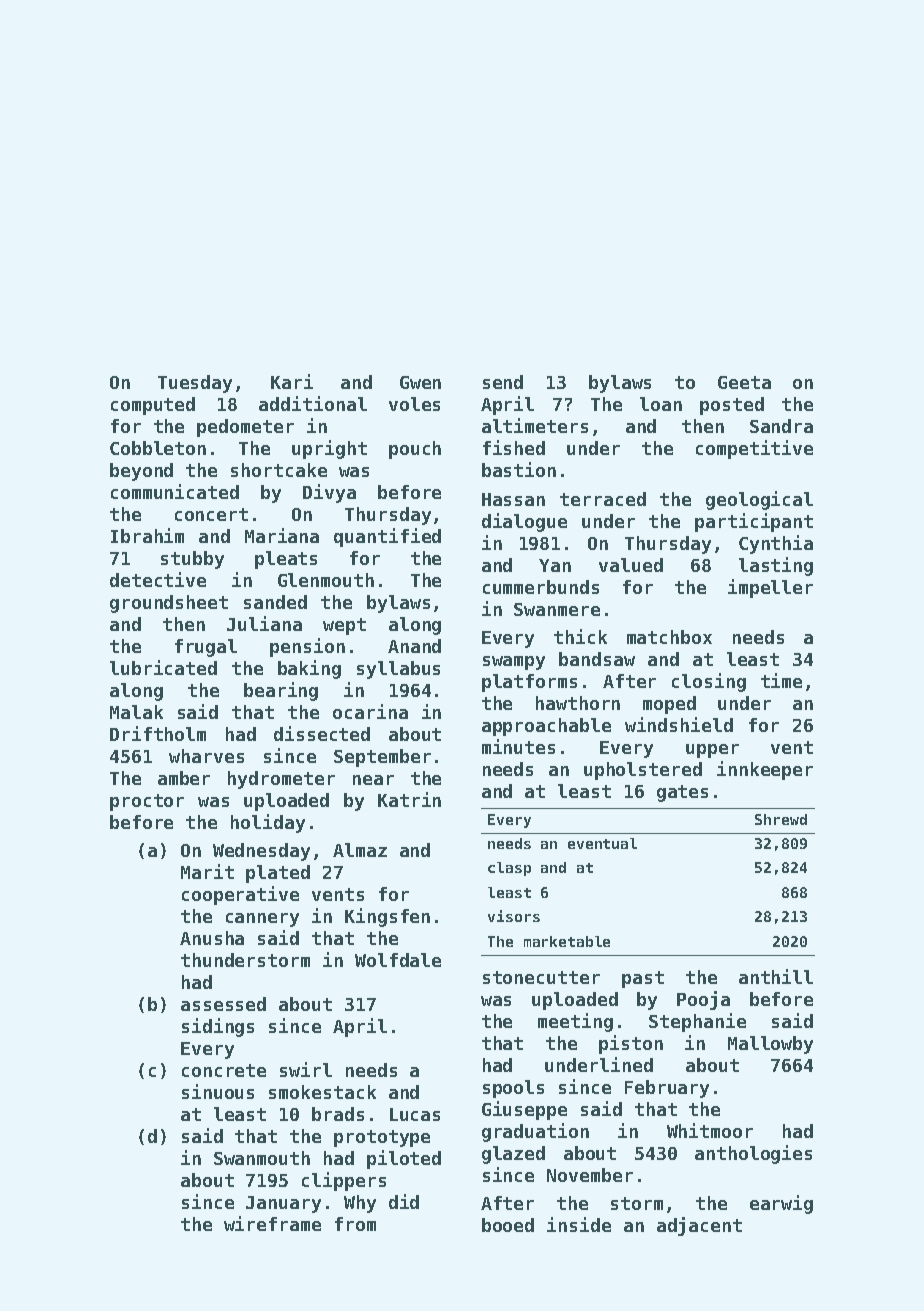  What do you see at coordinates (153, 406) in the screenshot?
I see `computed` at bounding box center [153, 406].
